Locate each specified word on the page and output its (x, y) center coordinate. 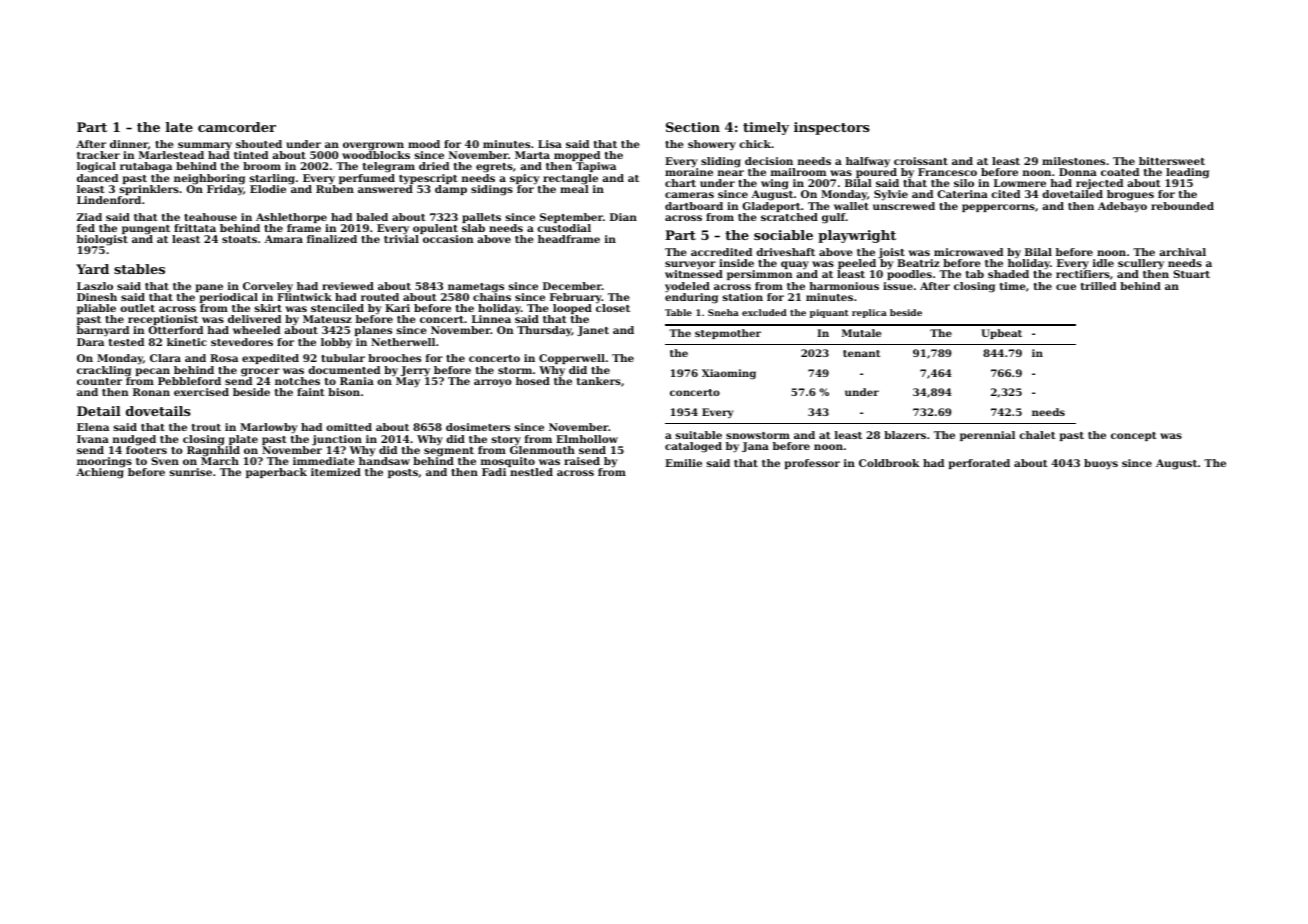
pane (209, 288)
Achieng (100, 473)
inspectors (832, 128)
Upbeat (1001, 334)
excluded (764, 312)
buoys (1101, 464)
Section (693, 127)
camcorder (237, 127)
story (506, 440)
